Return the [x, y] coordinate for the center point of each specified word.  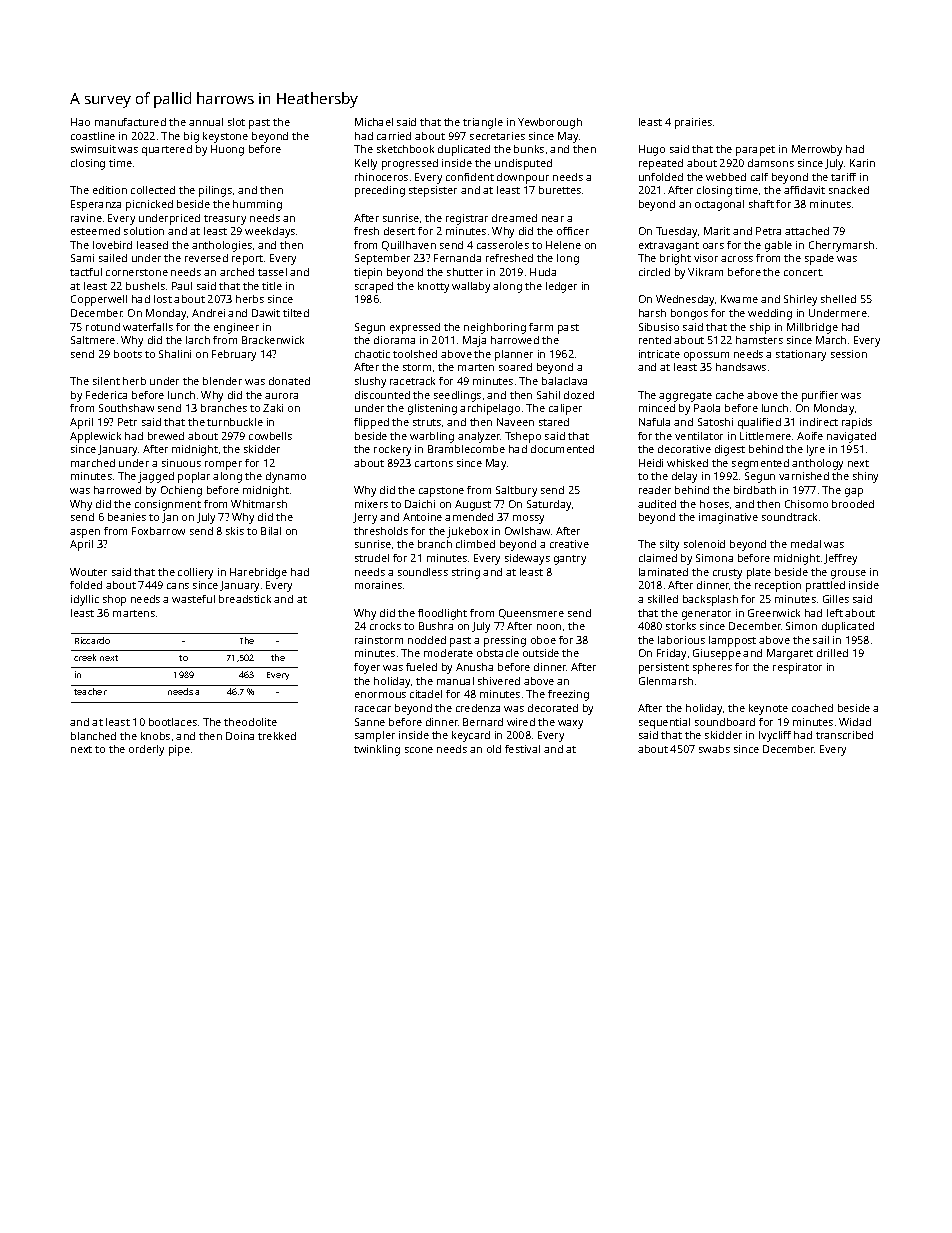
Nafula [654, 422]
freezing [568, 695]
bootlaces [173, 722]
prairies [693, 123]
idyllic [85, 600]
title [272, 286]
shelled [838, 299]
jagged [156, 477]
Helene [563, 245]
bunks [529, 149]
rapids [857, 423]
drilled [832, 653]
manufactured [130, 122]
